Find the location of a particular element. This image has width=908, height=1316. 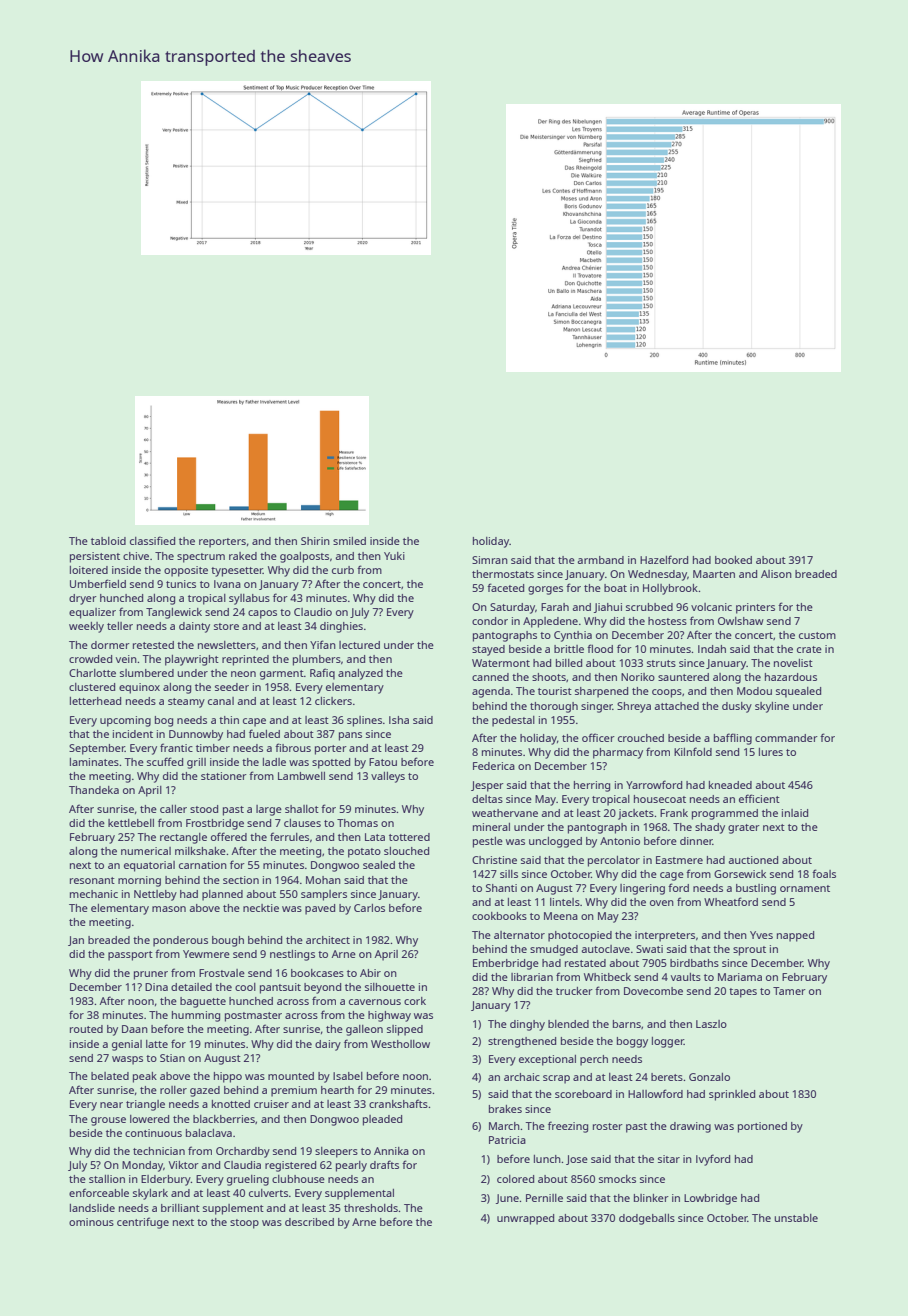

Isabel is located at coordinates (348, 1076).
